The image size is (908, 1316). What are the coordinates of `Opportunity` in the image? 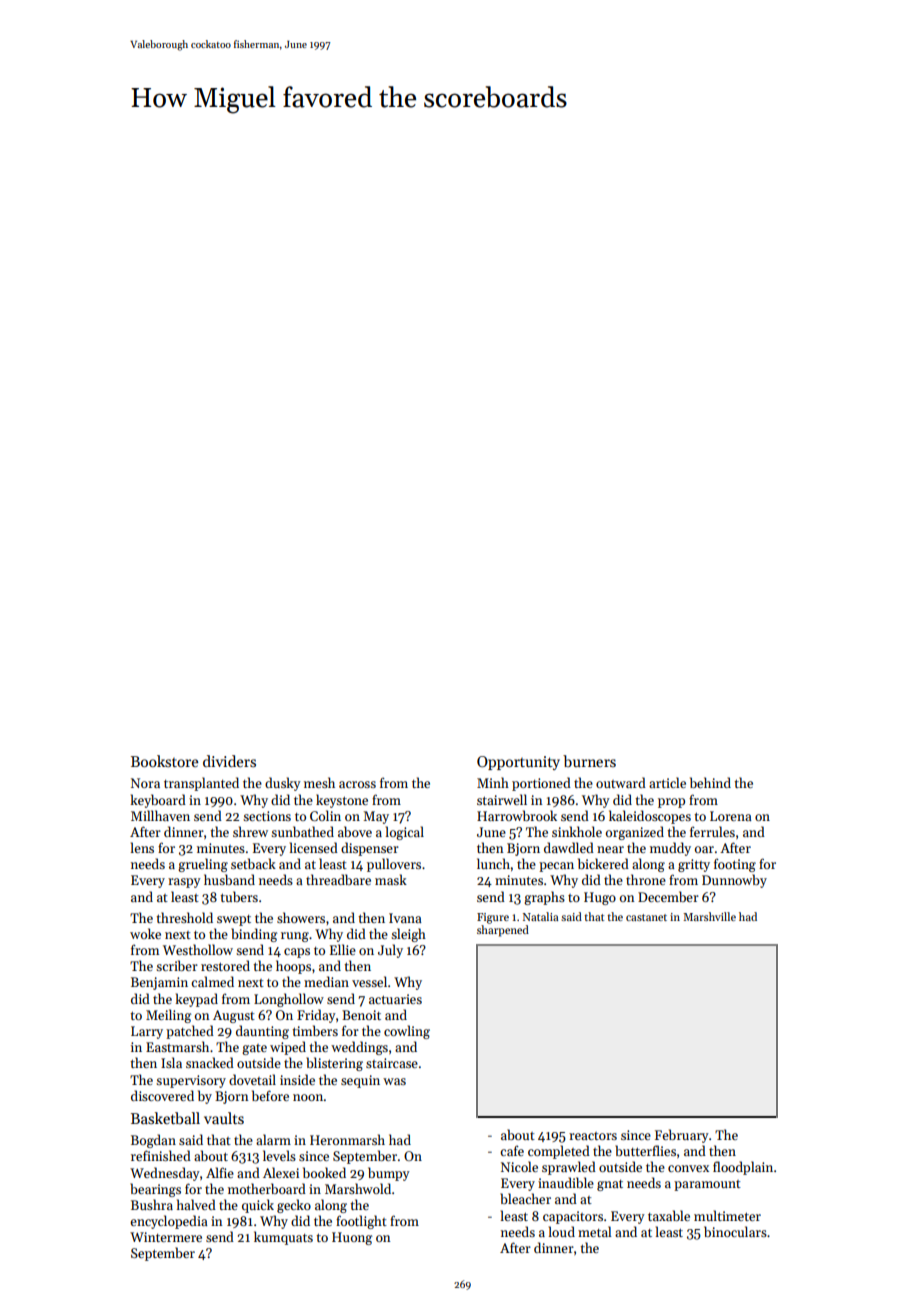 It's located at (518, 763).
